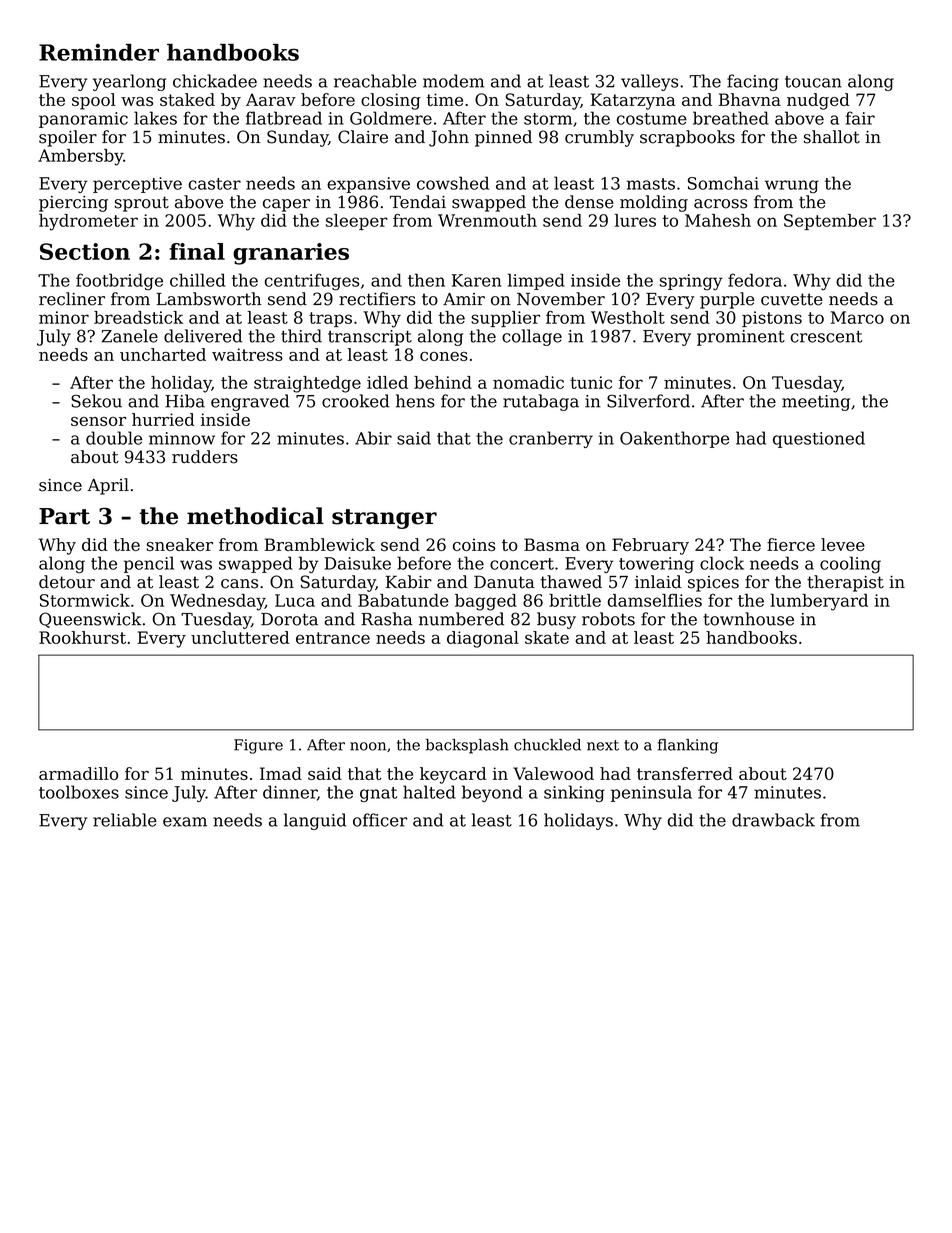 The width and height of the screenshot is (952, 1233). I want to click on drawback, so click(773, 820).
